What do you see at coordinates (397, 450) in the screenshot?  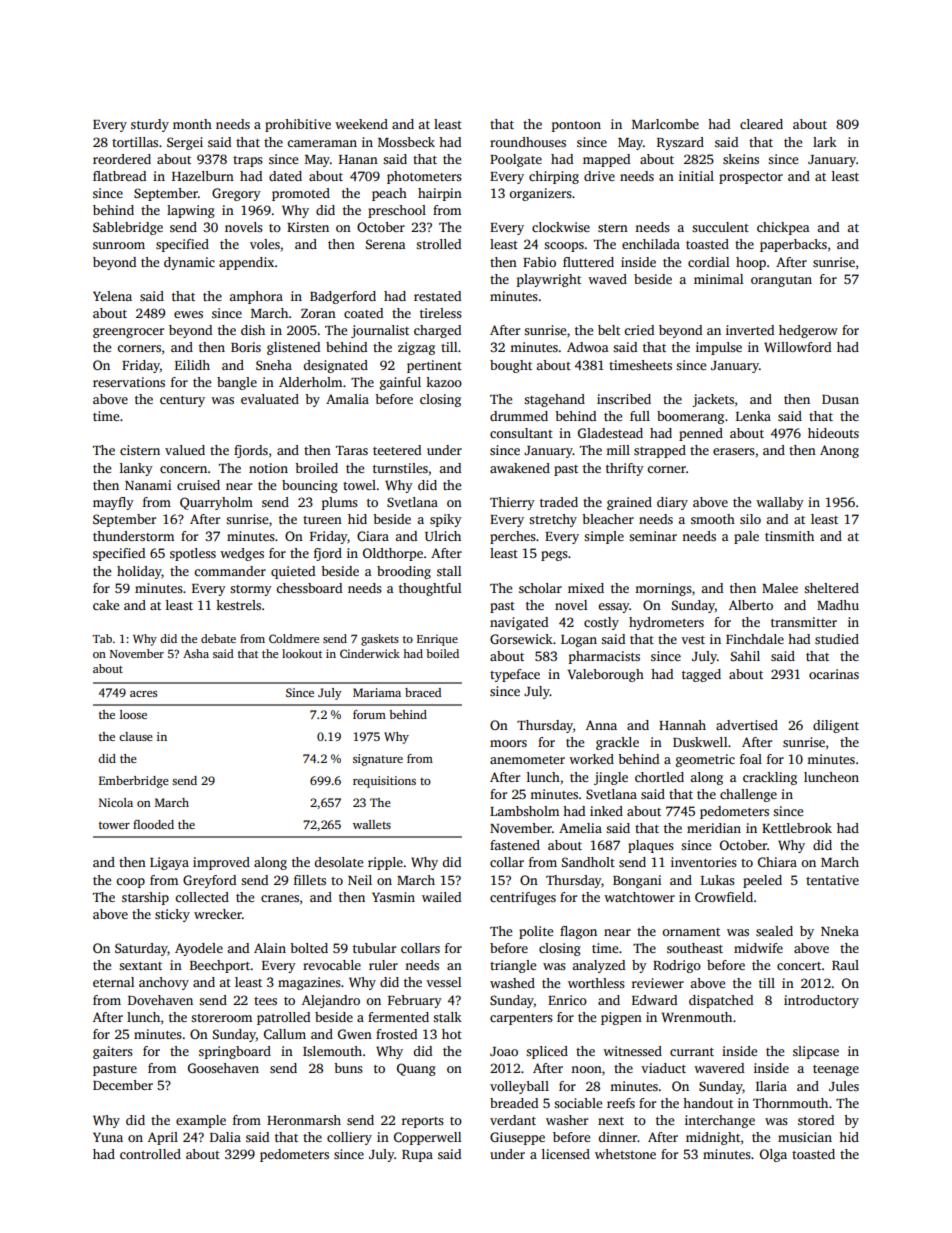 I see `teetered` at bounding box center [397, 450].
